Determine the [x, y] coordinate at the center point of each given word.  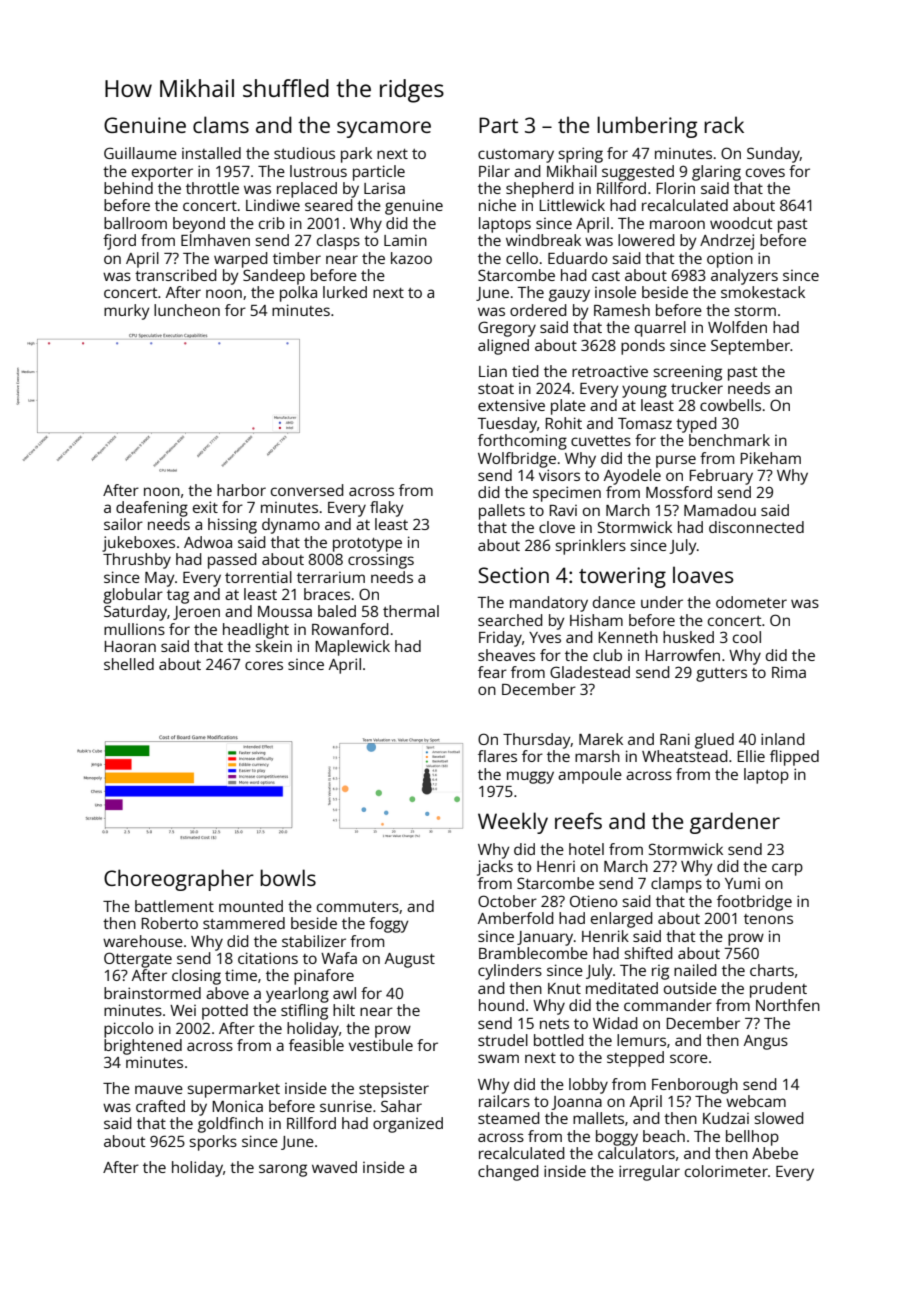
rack [724, 124]
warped [241, 260]
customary [516, 156]
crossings [381, 561]
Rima [789, 672]
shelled [129, 664]
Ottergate [138, 960]
